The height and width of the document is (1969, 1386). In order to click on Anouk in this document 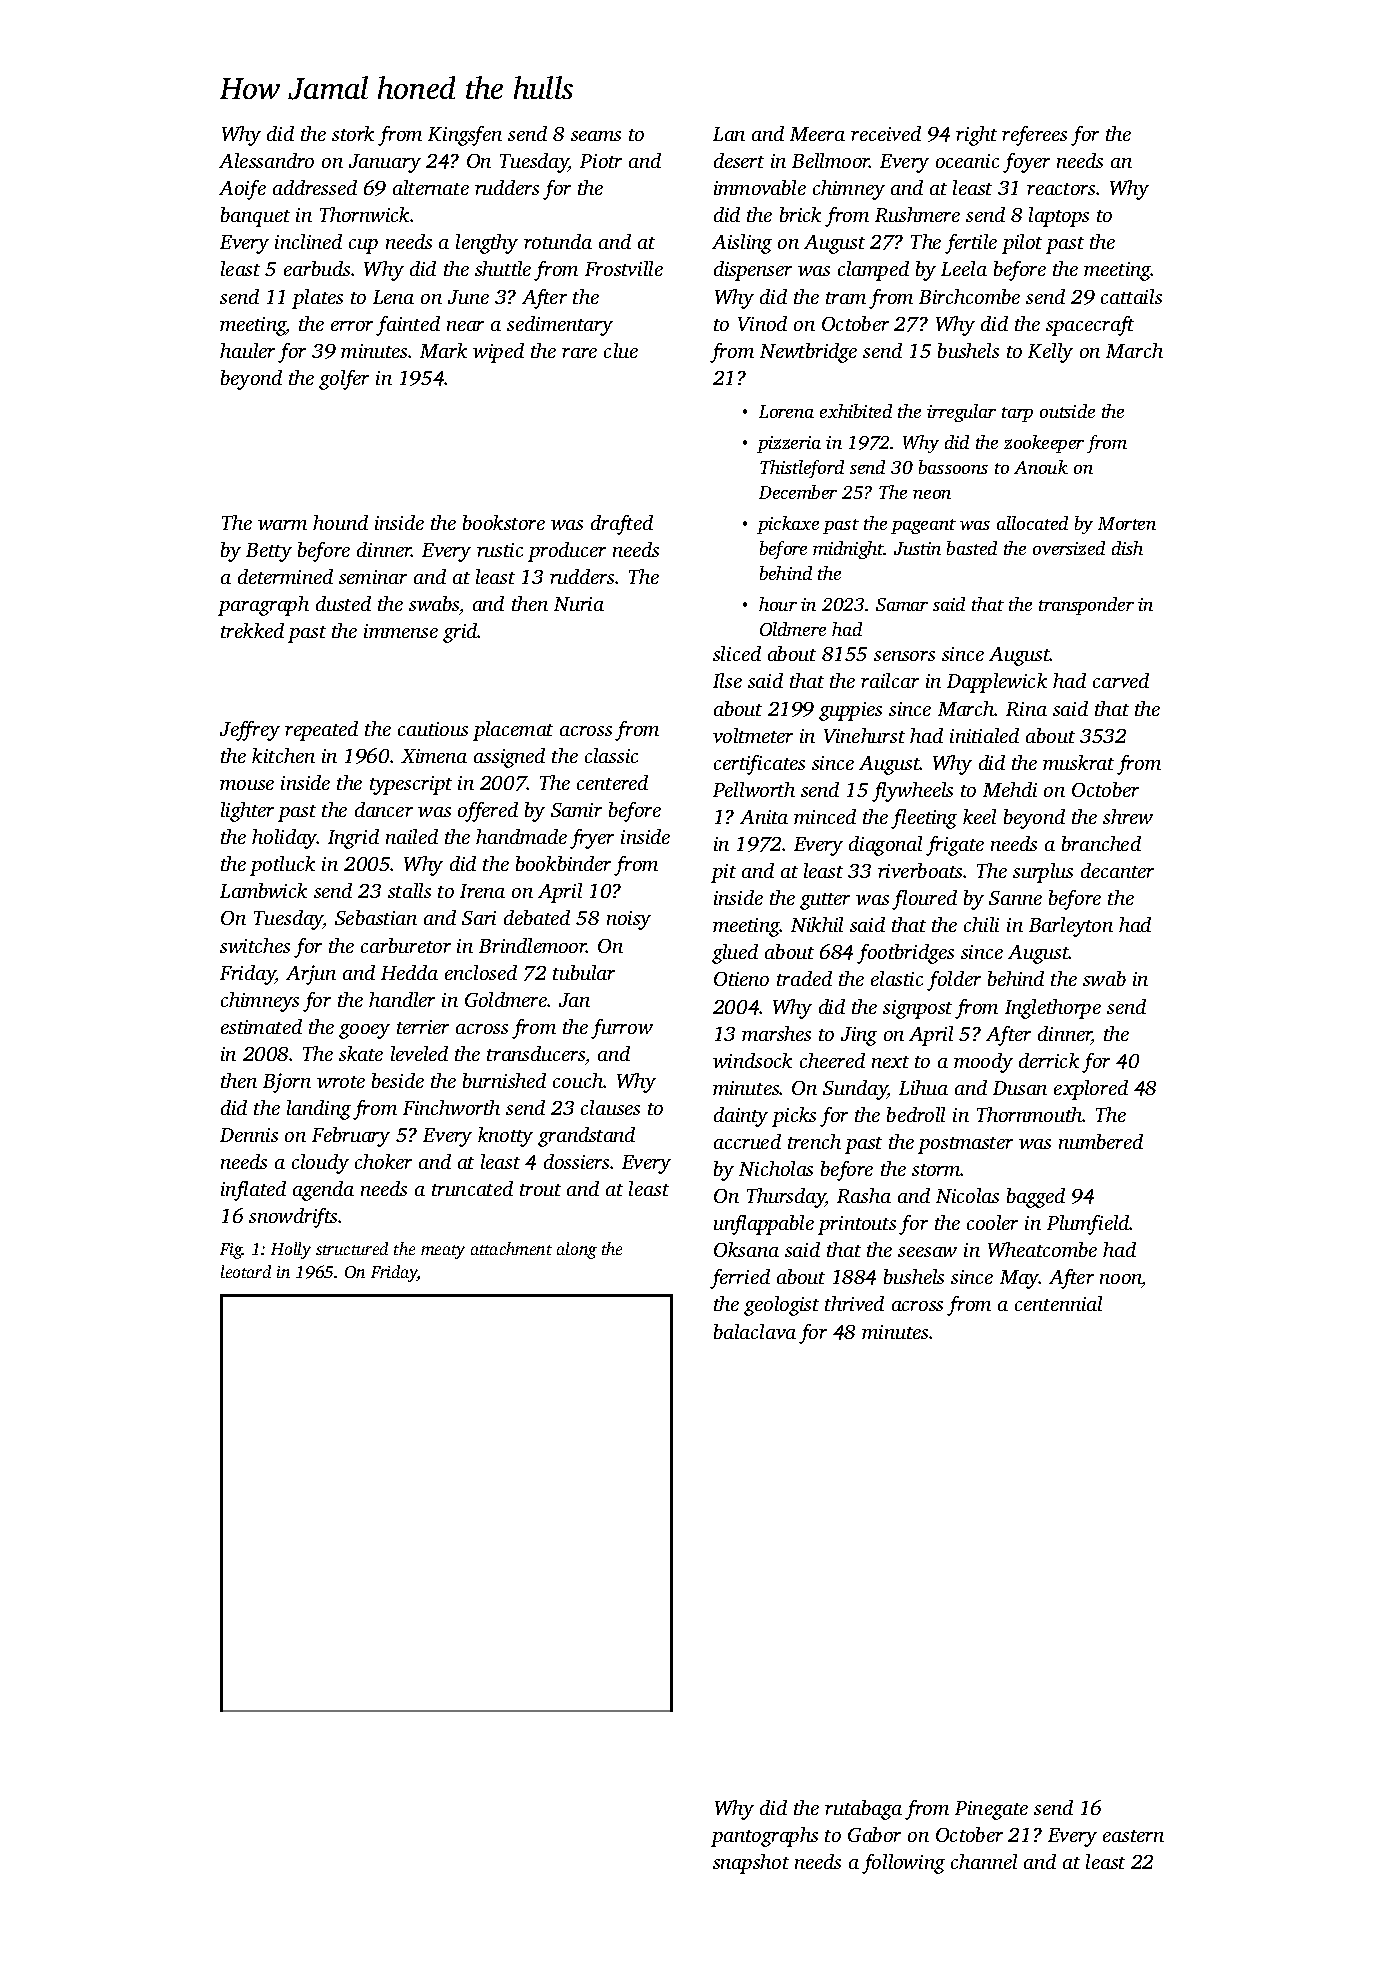, I will do `click(1041, 467)`.
